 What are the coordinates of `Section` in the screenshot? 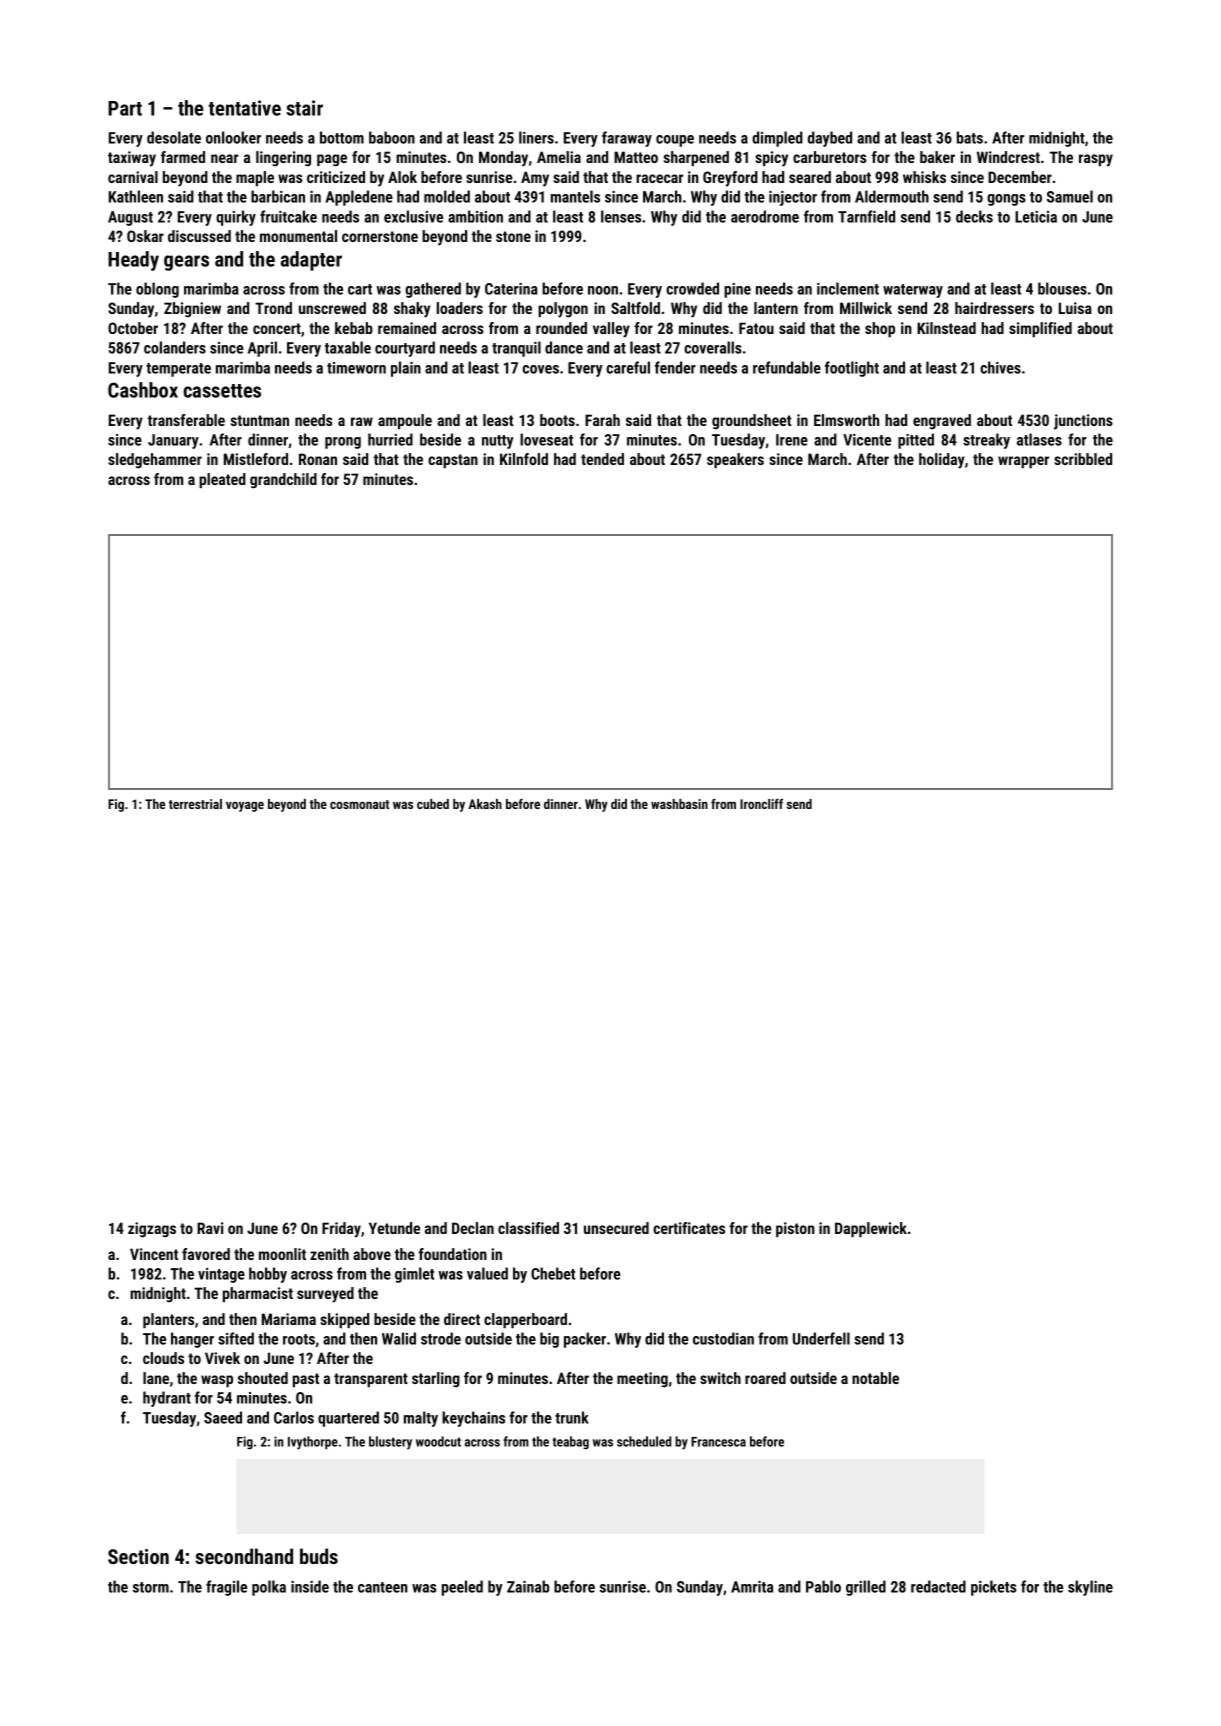 It's located at (138, 1556).
